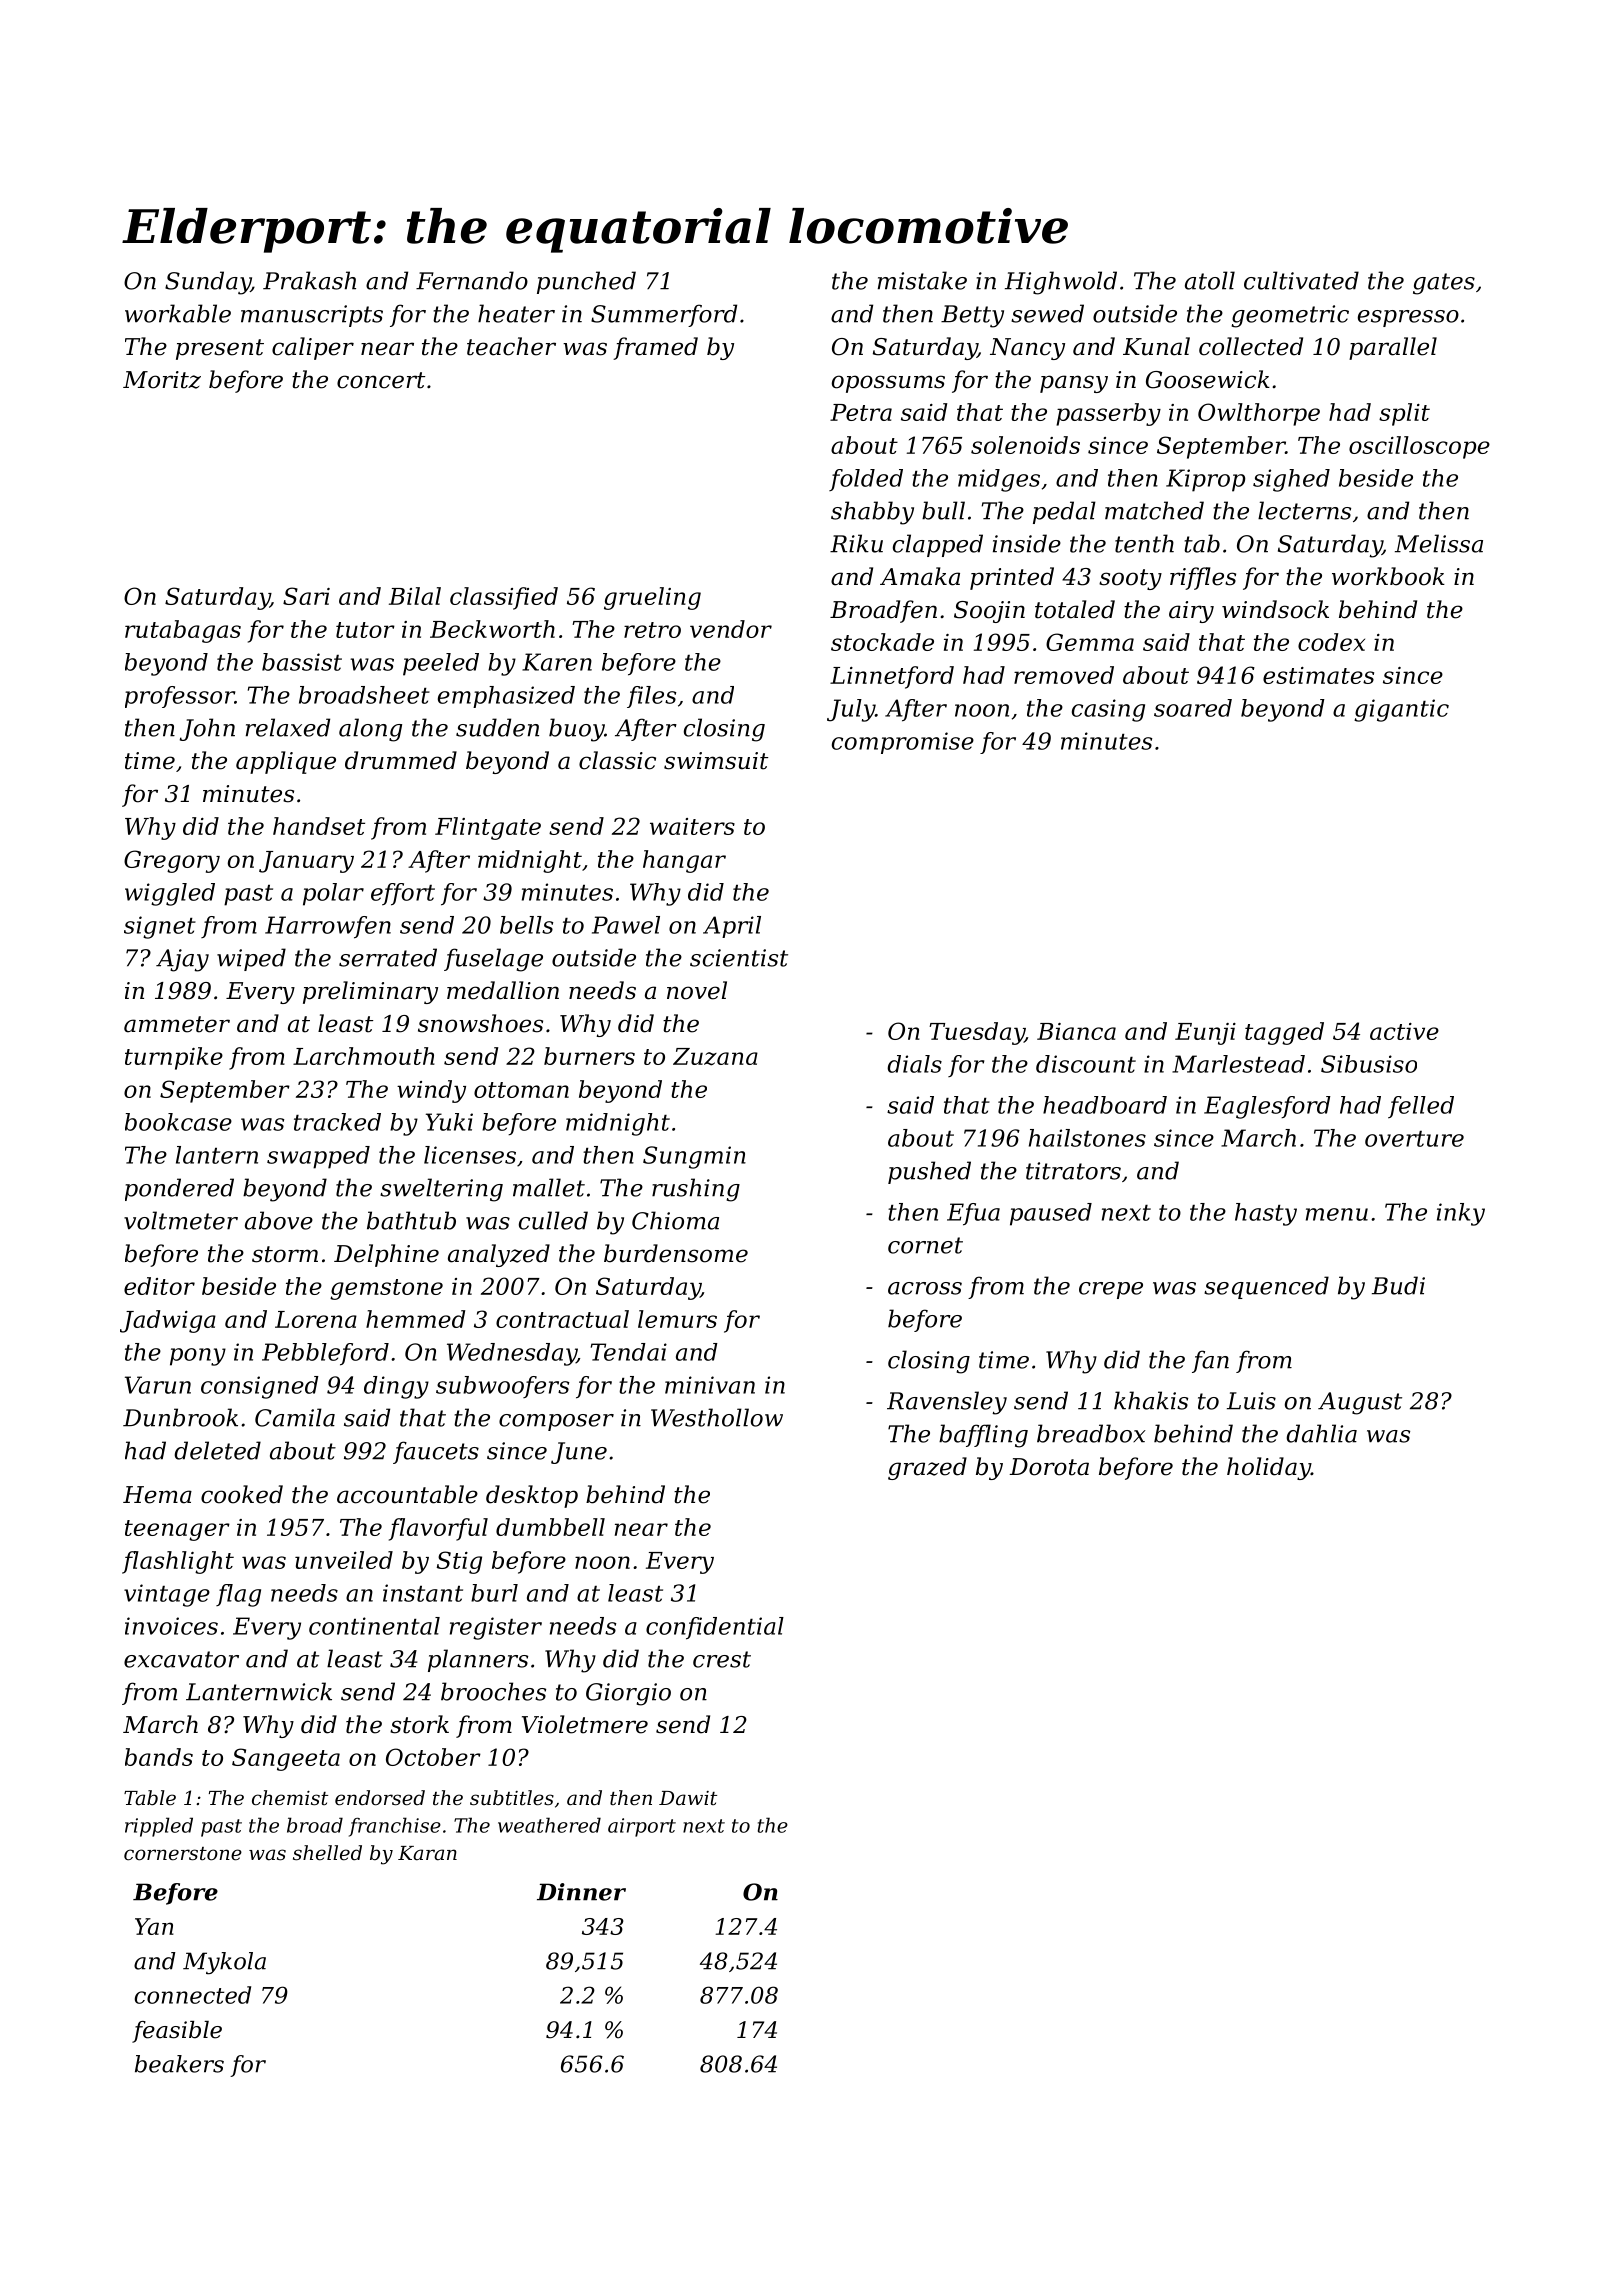 This image has height=2292, width=1620. Describe the element at coordinates (208, 283) in the image. I see `Sunday` at that location.
